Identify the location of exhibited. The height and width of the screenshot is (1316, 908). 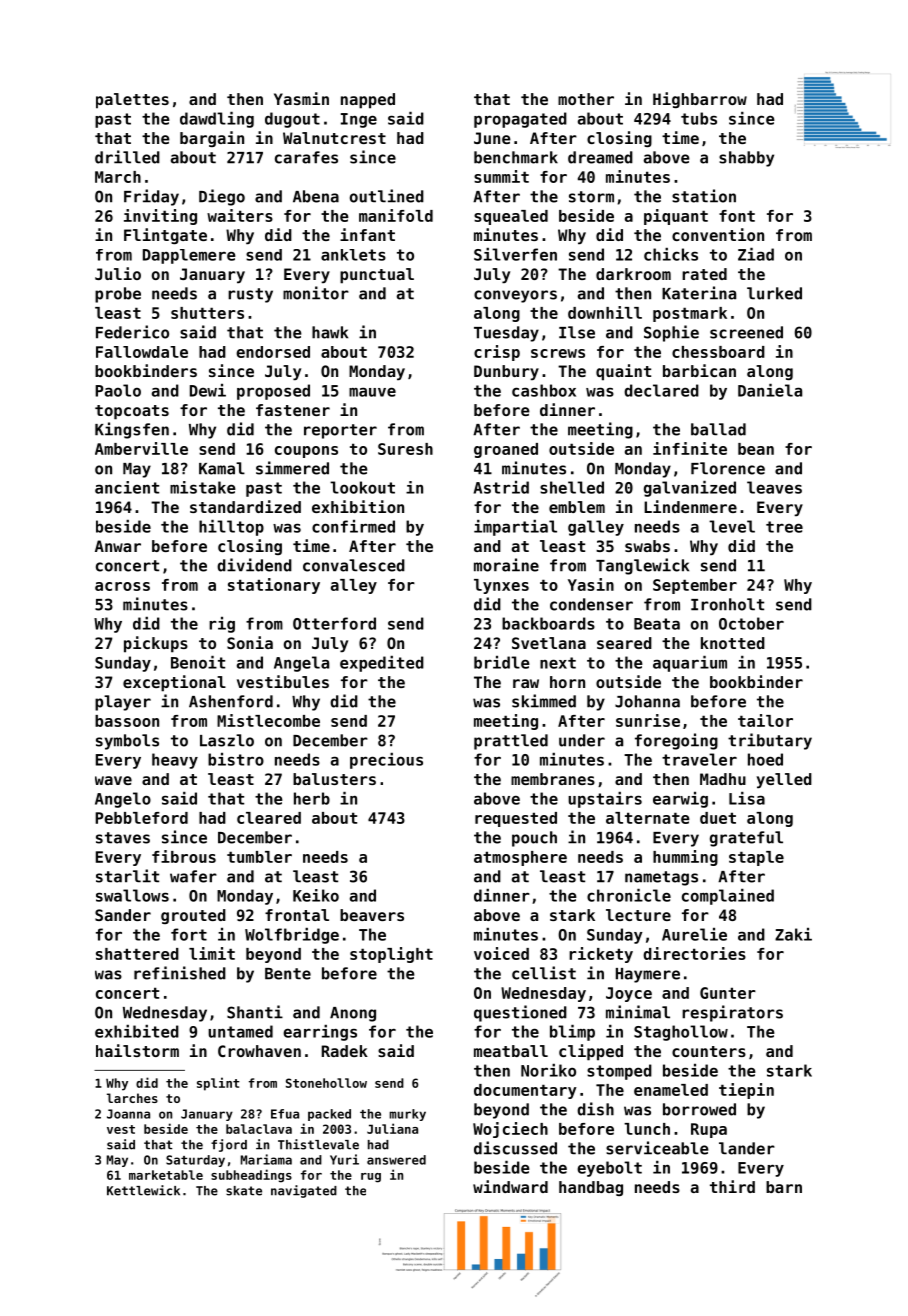
(137, 1031).
